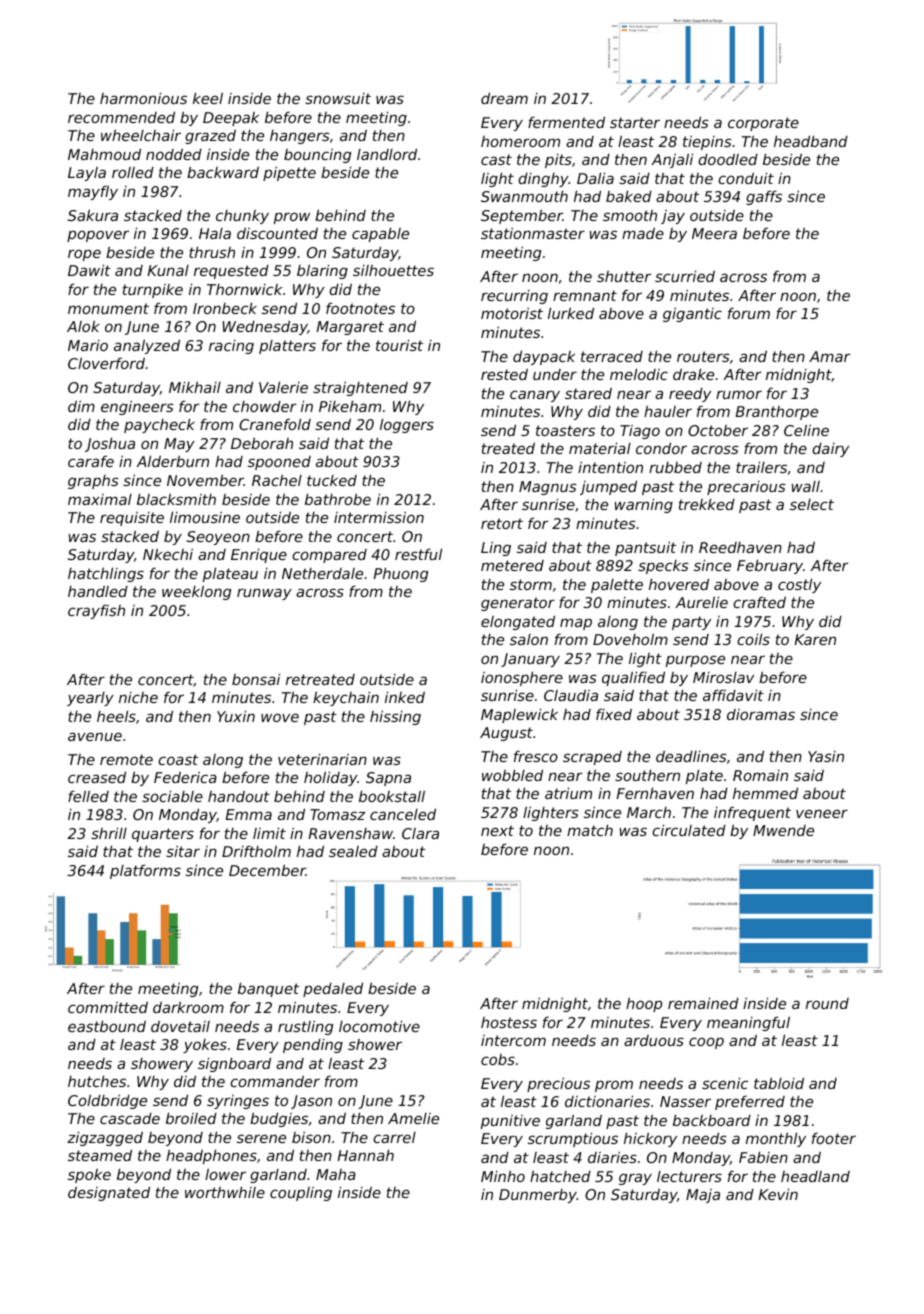 The width and height of the document is (924, 1314). What do you see at coordinates (108, 308) in the document?
I see `monument` at bounding box center [108, 308].
